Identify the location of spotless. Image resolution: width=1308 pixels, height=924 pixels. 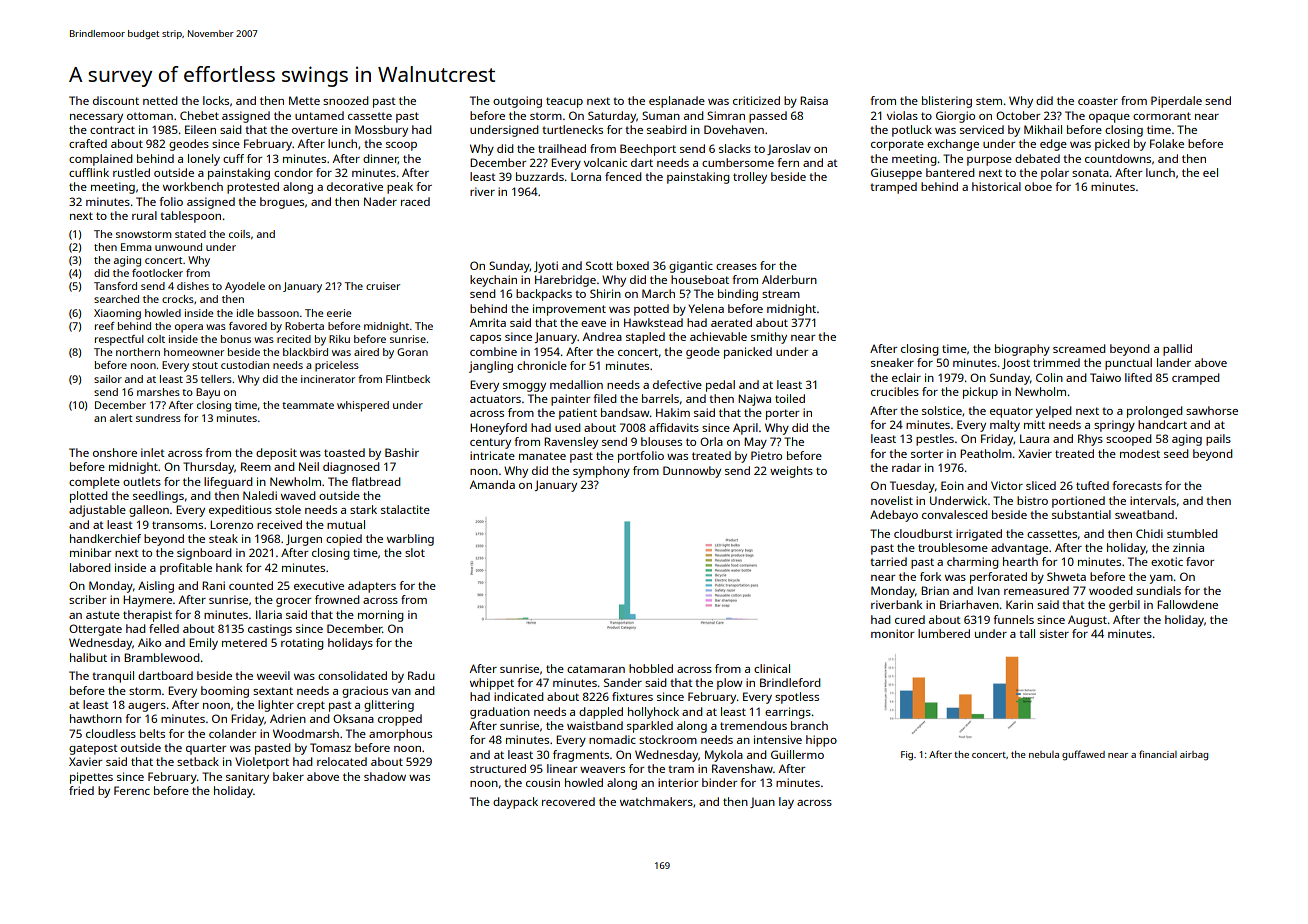
(797, 698).
